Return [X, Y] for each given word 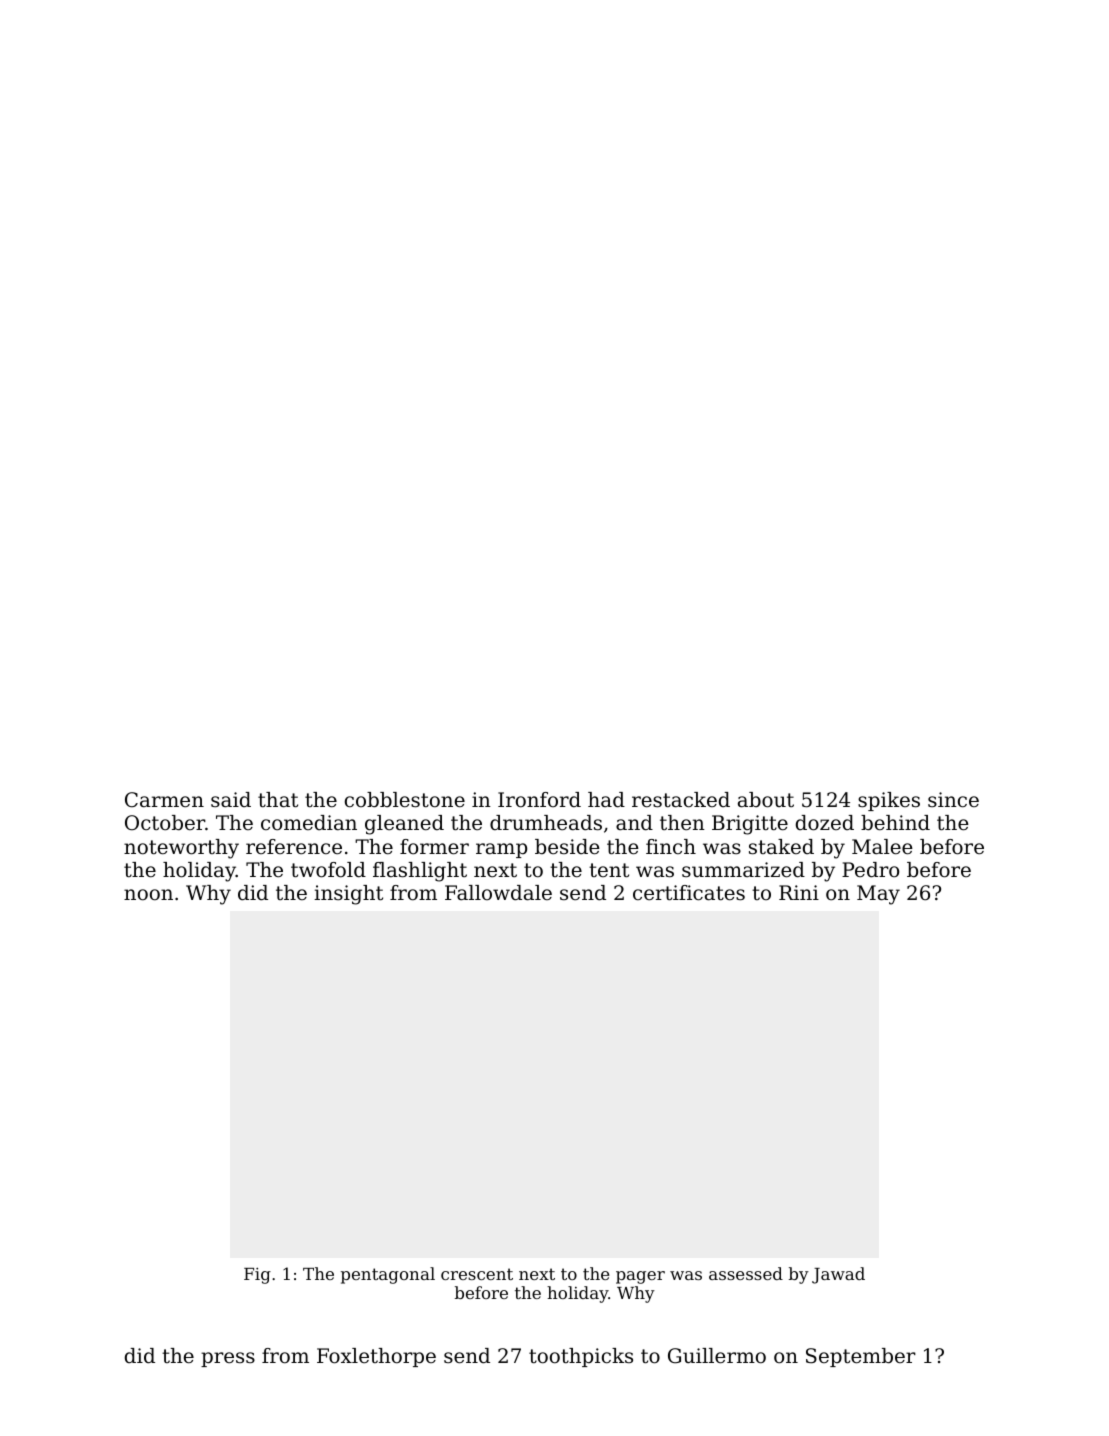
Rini [799, 892]
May [878, 895]
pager [640, 1277]
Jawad [838, 1275]
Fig [257, 1276]
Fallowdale [498, 893]
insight [348, 895]
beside [567, 847]
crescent [477, 1274]
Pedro [870, 870]
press [228, 1359]
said [231, 800]
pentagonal [388, 1275]
